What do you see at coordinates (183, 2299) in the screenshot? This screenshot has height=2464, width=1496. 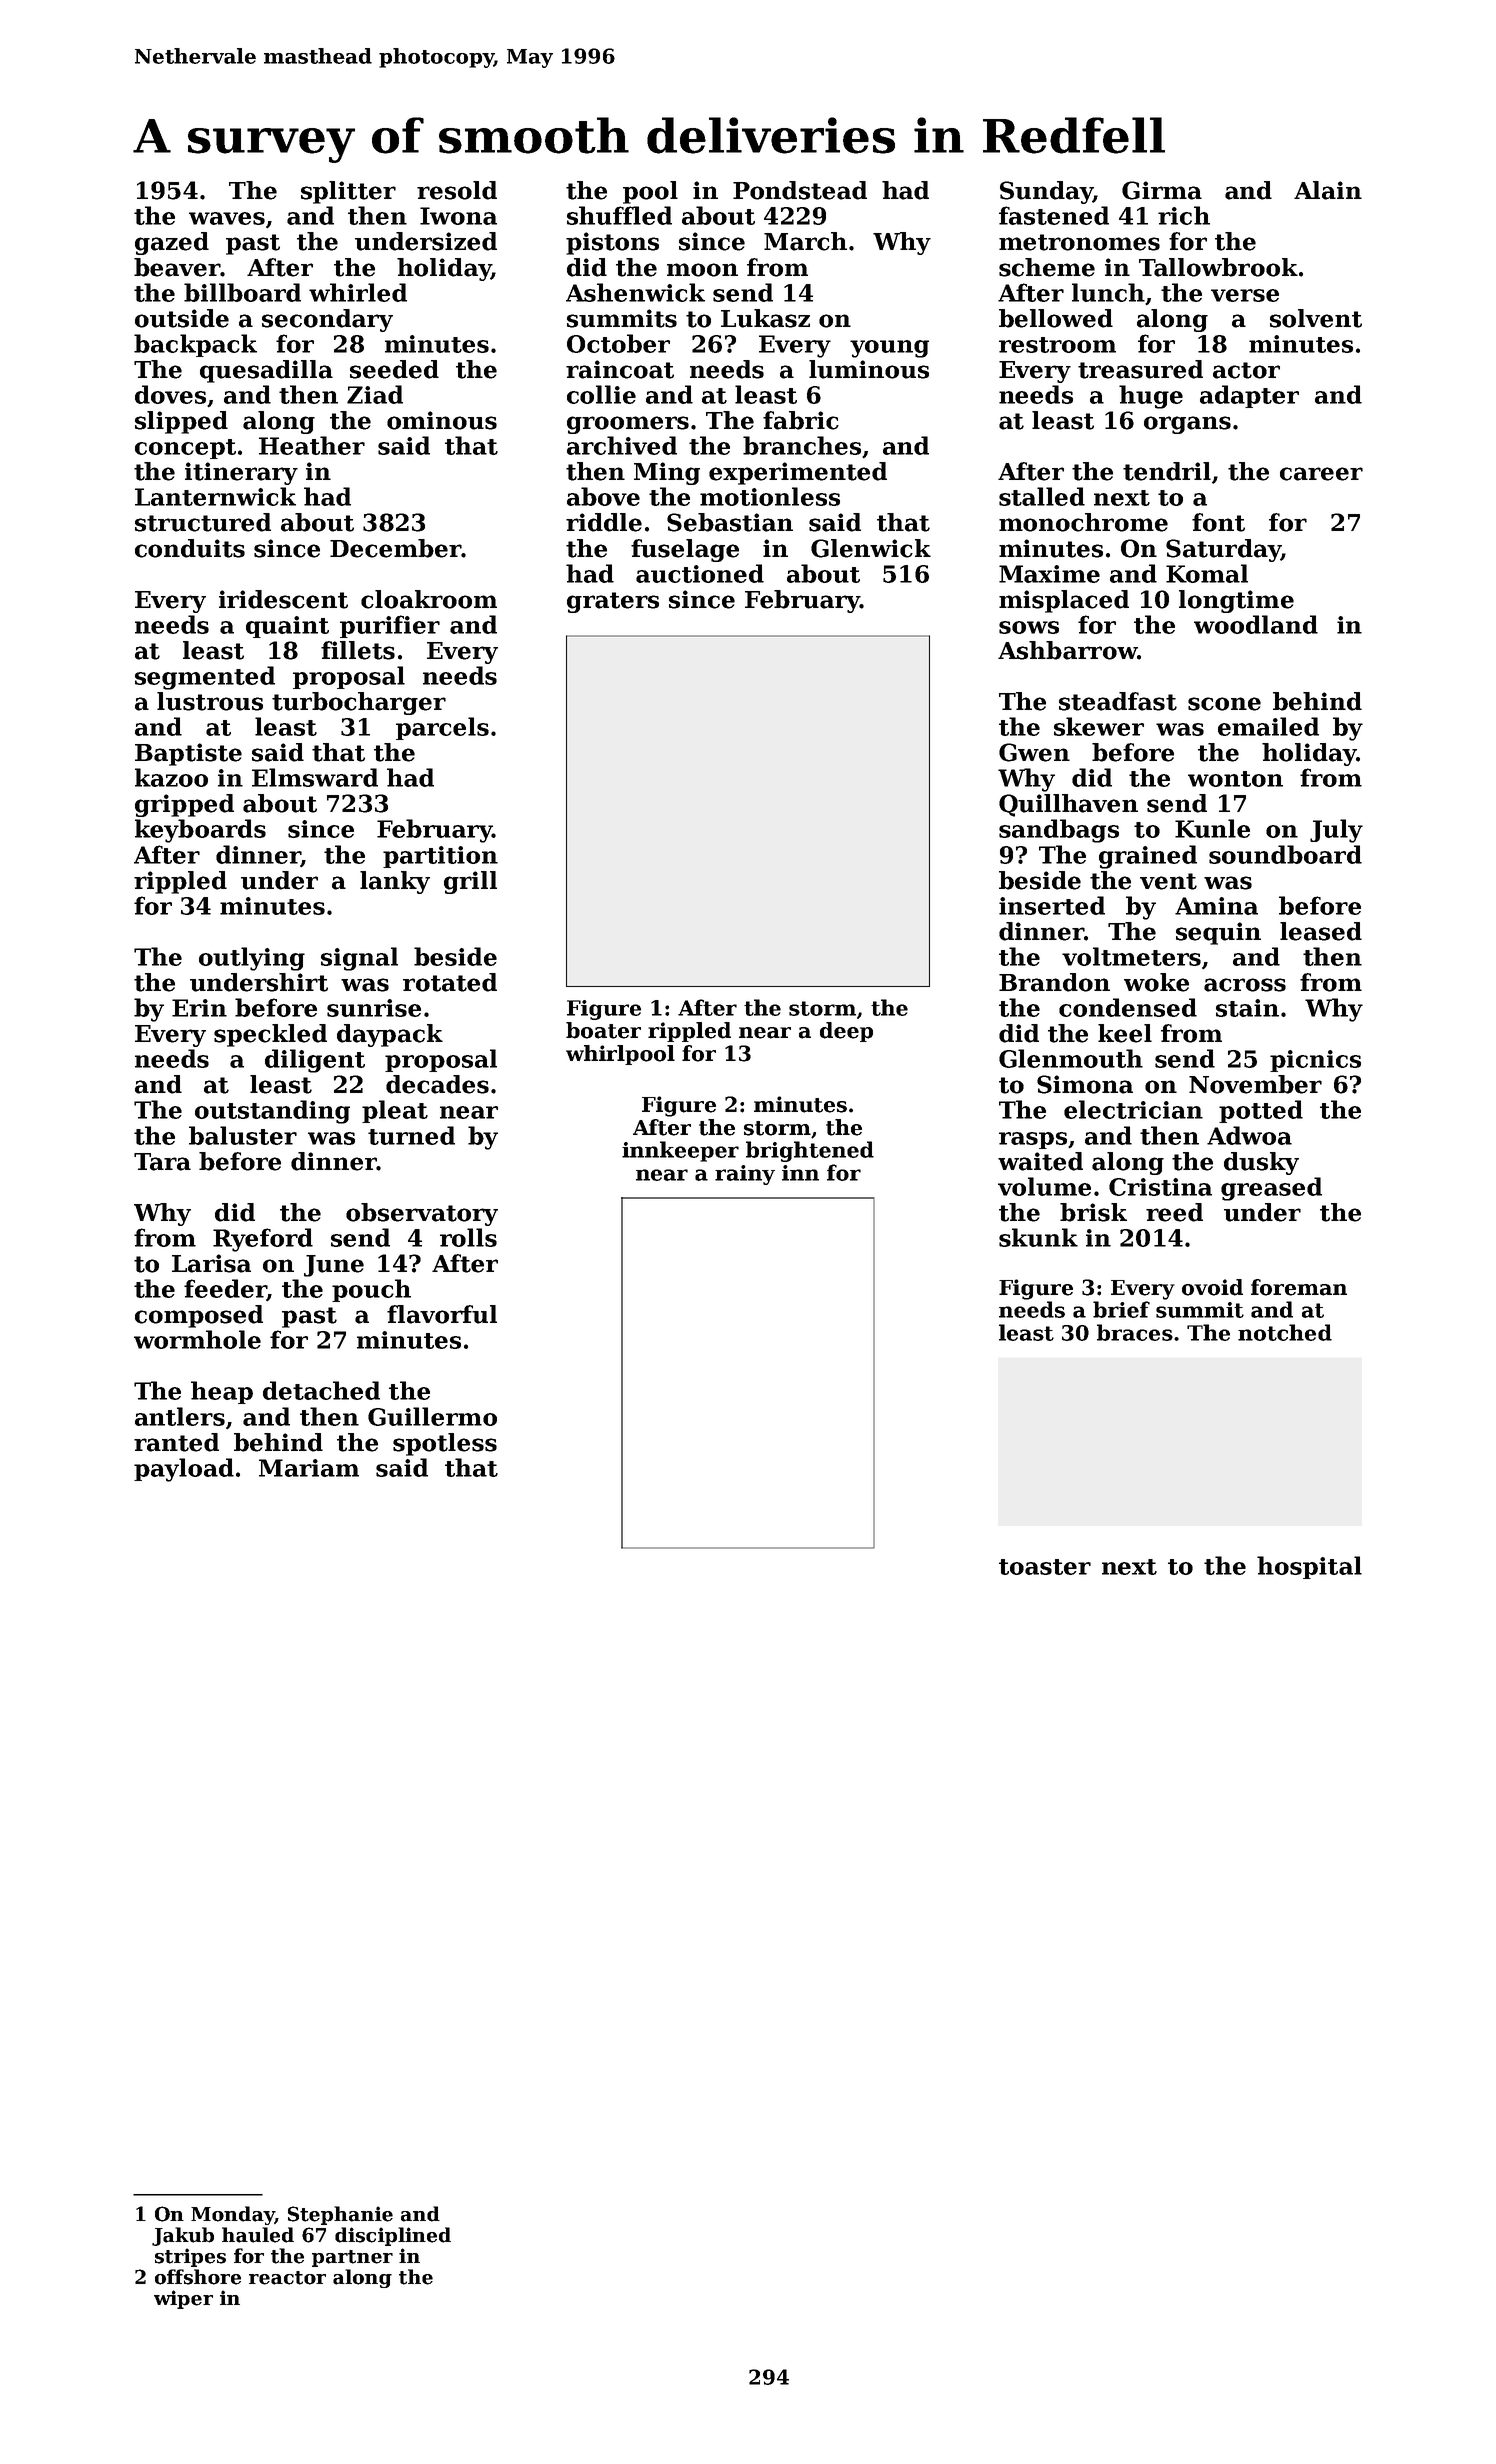 I see `wiper` at bounding box center [183, 2299].
